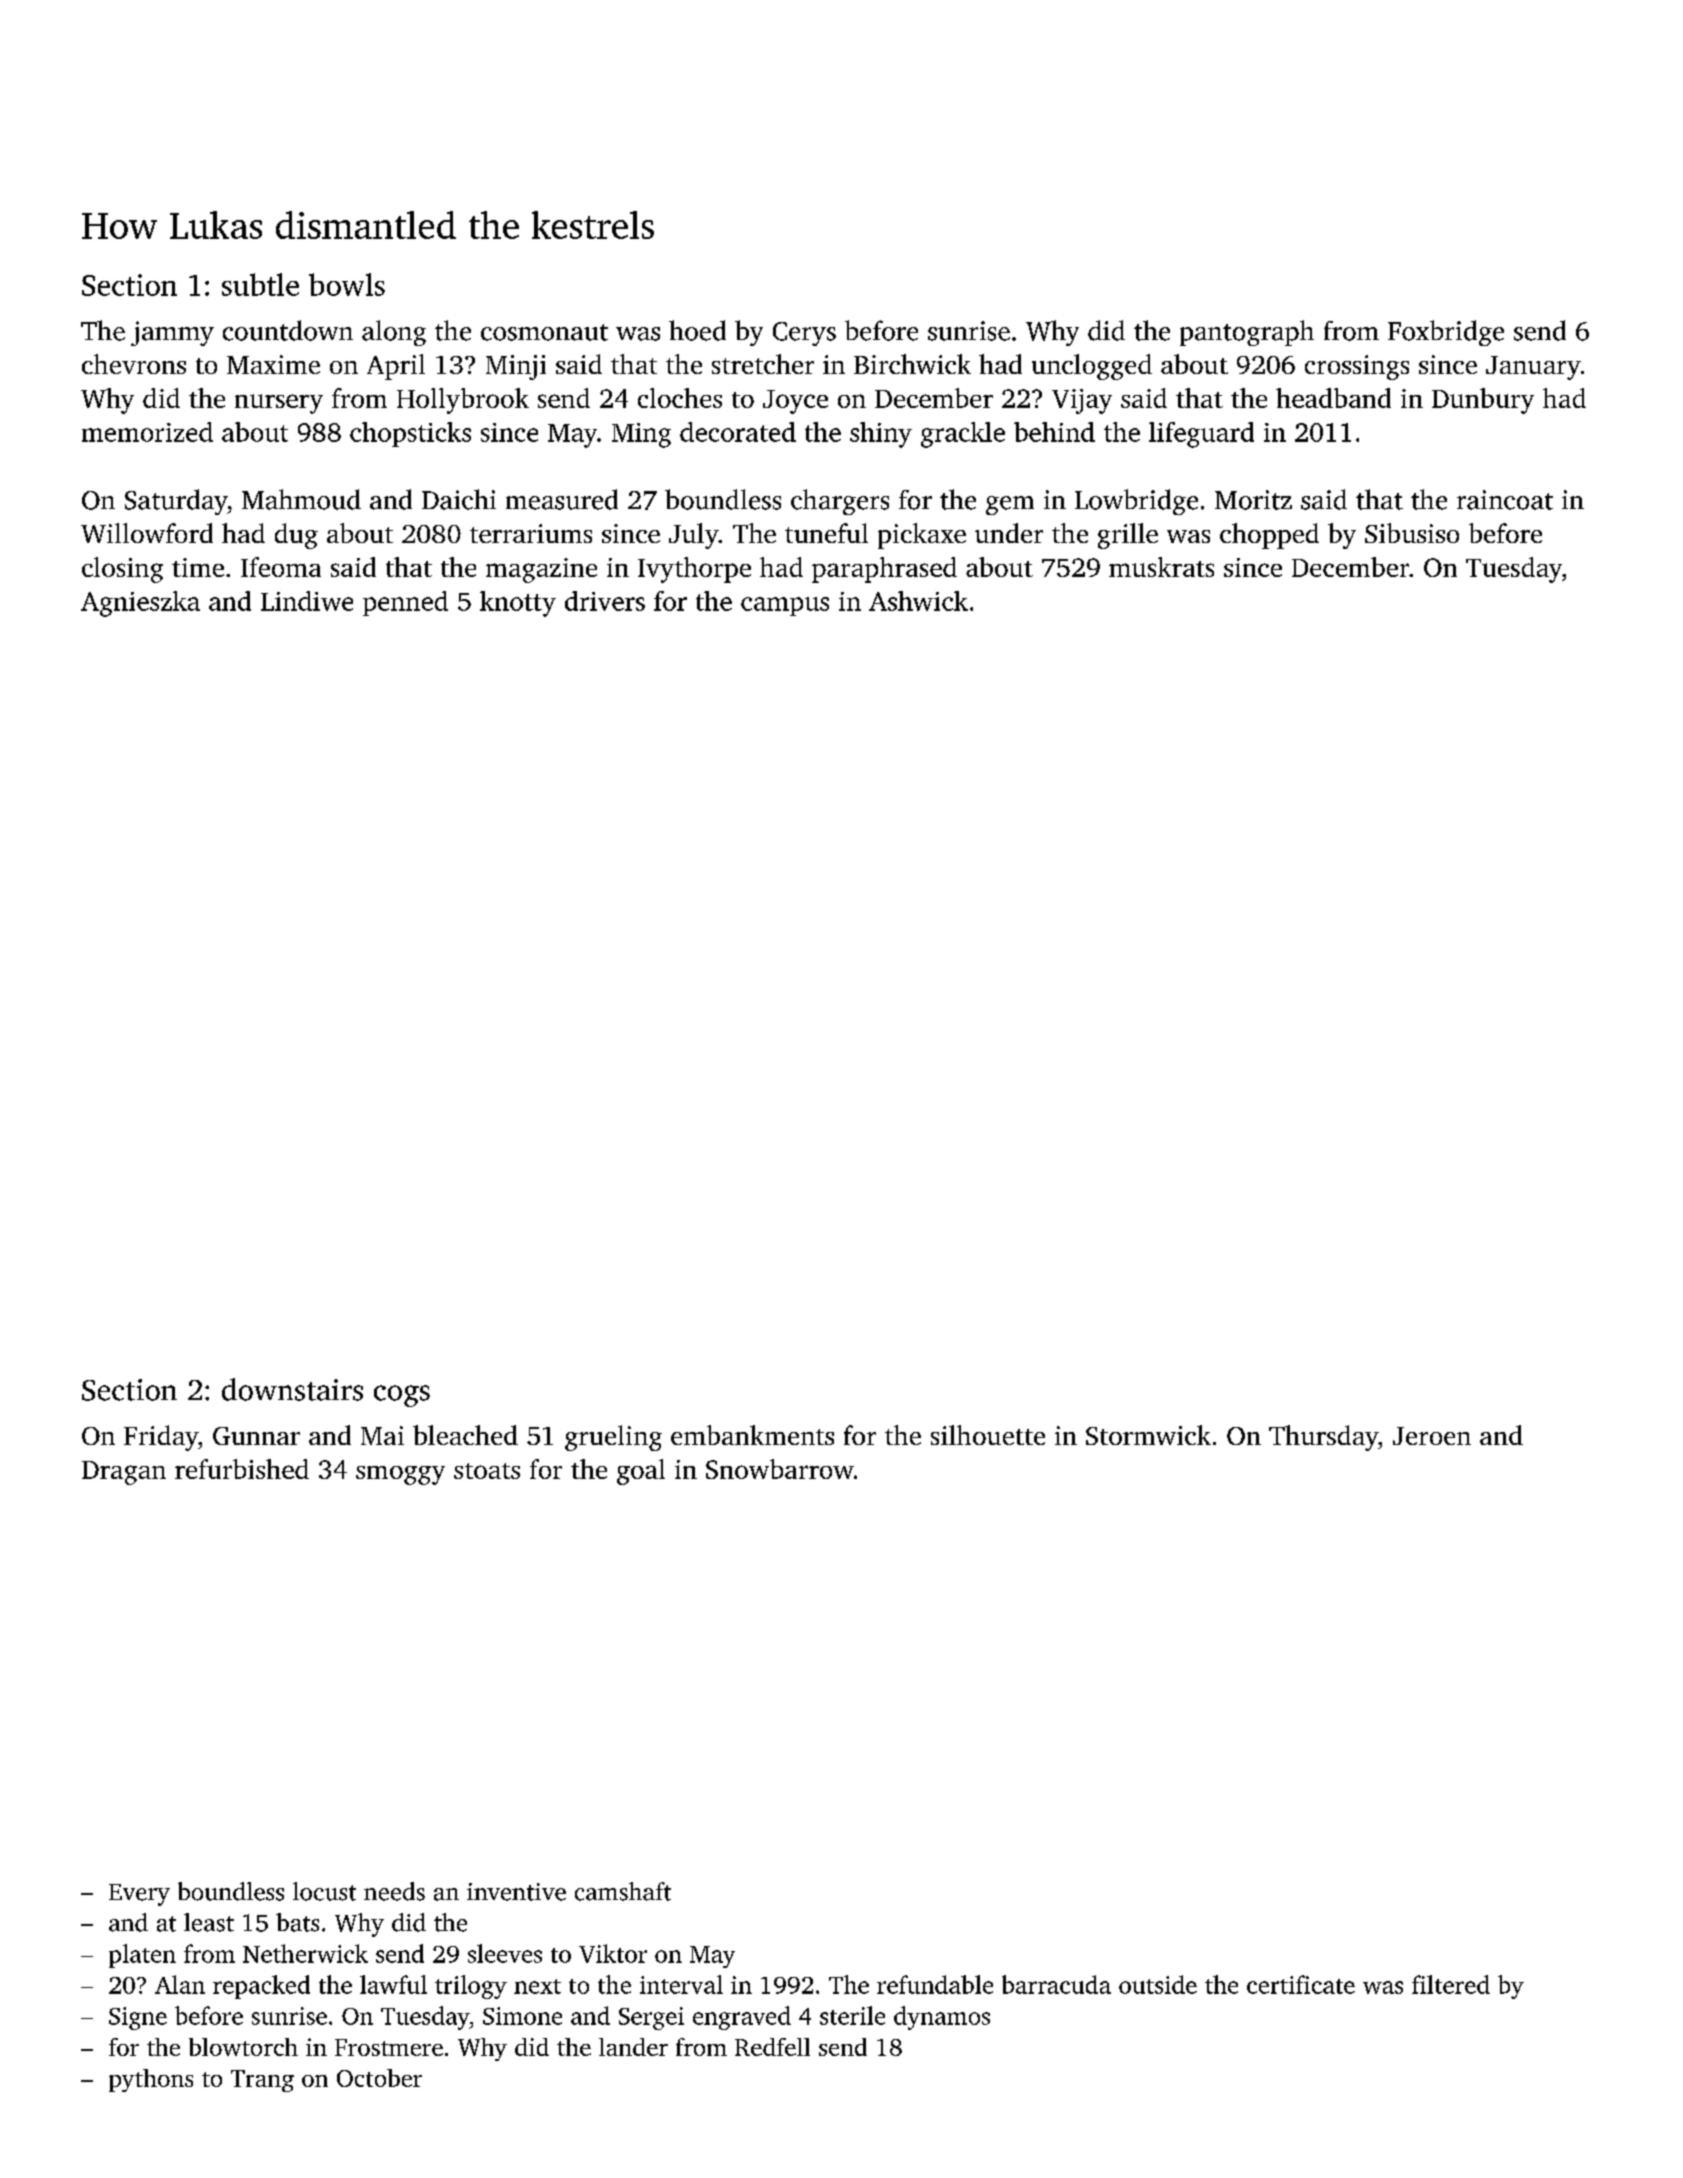  Describe the element at coordinates (151, 2080) in the screenshot. I see `pythons` at that location.
